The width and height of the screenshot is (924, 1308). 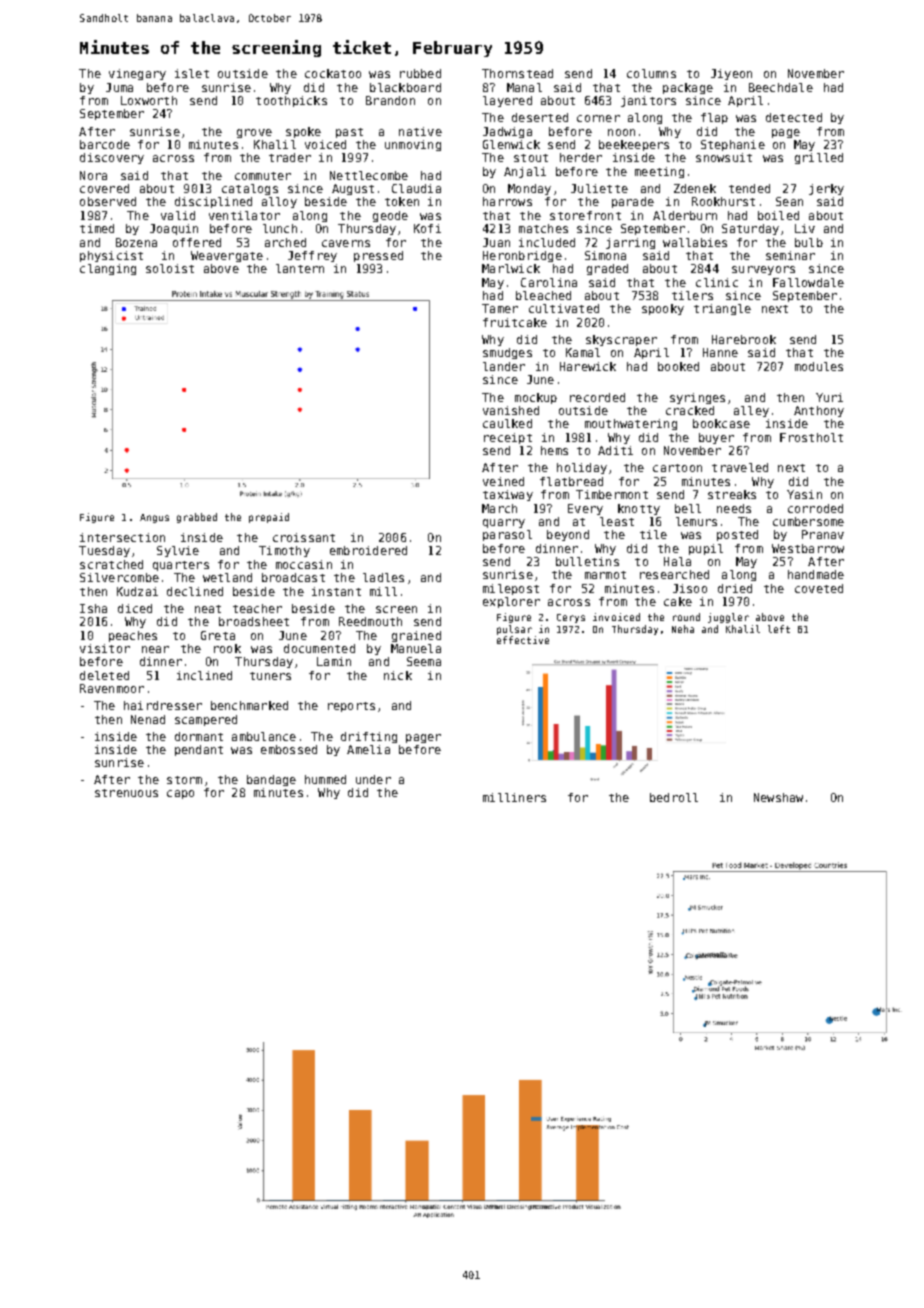 What do you see at coordinates (154, 518) in the screenshot?
I see `Angus` at bounding box center [154, 518].
